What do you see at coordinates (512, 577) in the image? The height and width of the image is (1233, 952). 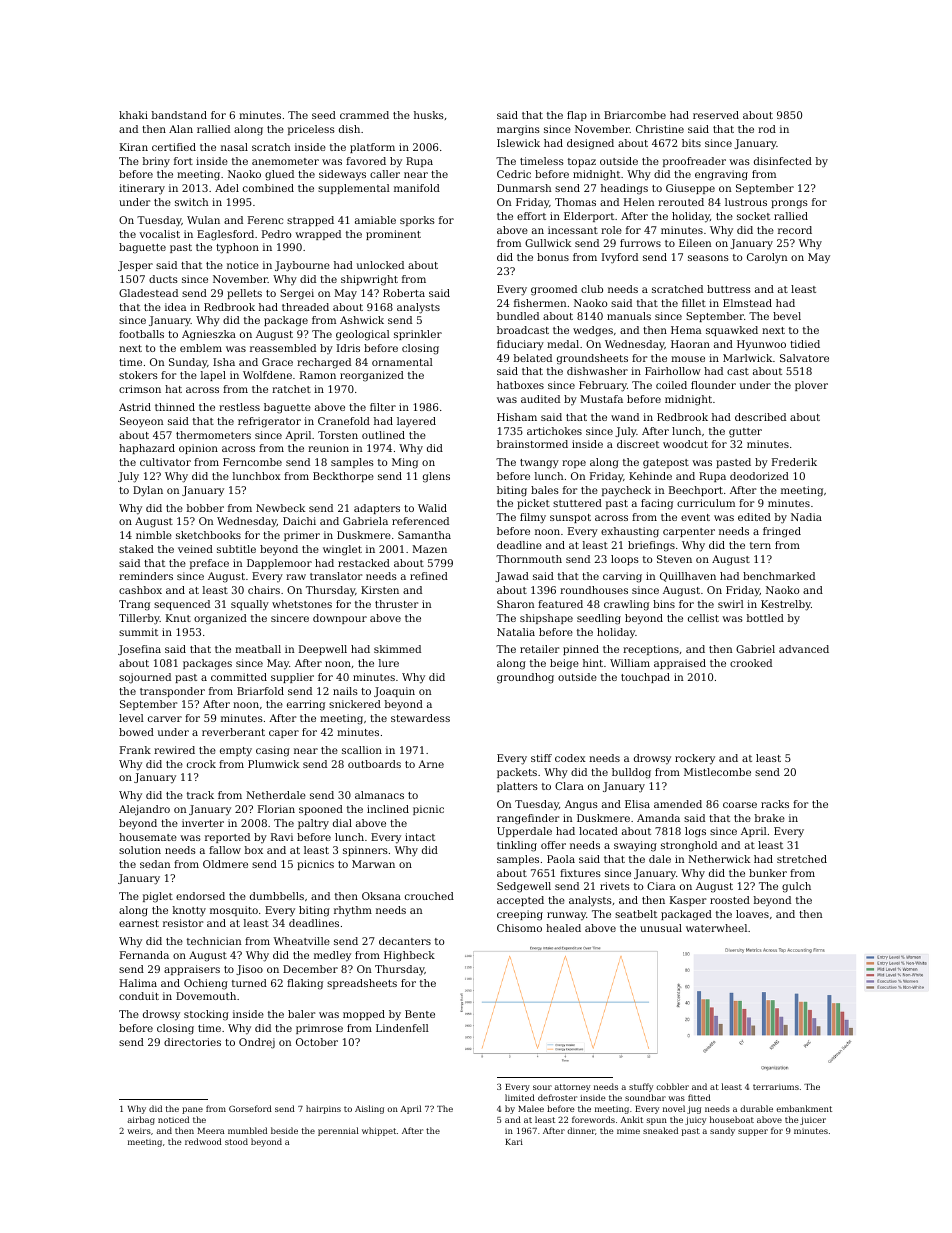 I see `Jawad` at bounding box center [512, 577].
